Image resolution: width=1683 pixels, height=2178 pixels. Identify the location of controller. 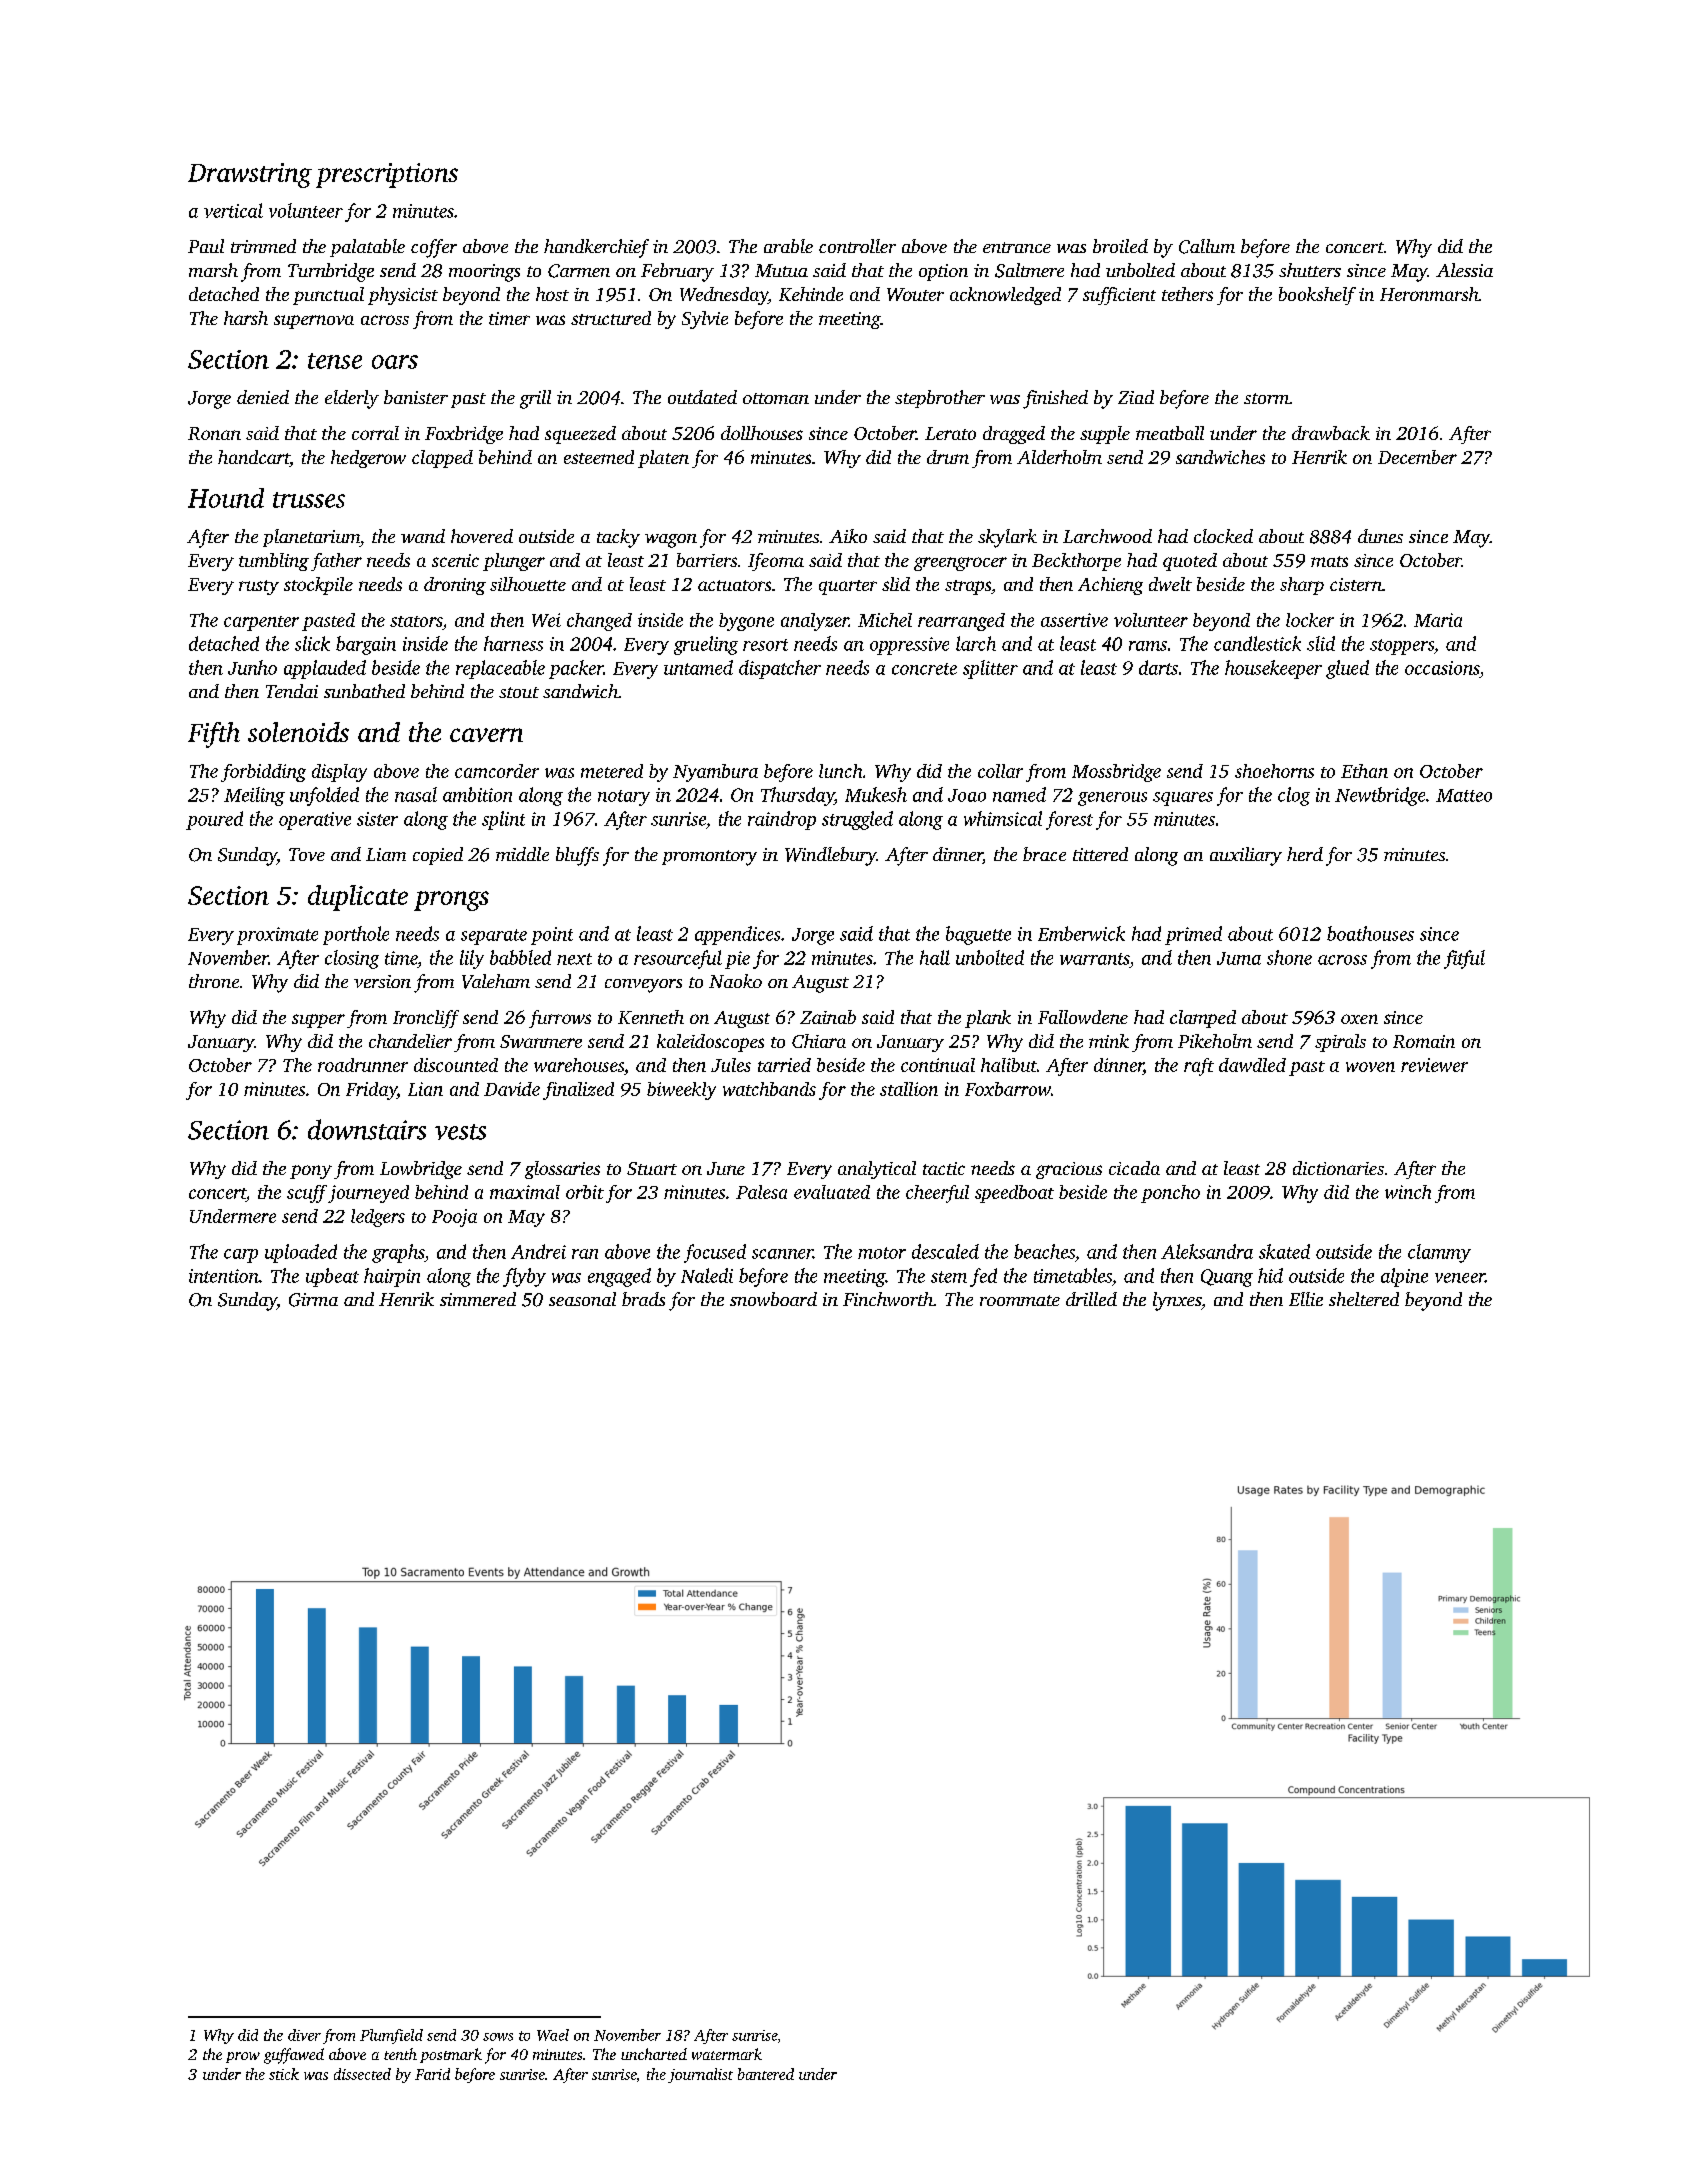
(857, 246).
